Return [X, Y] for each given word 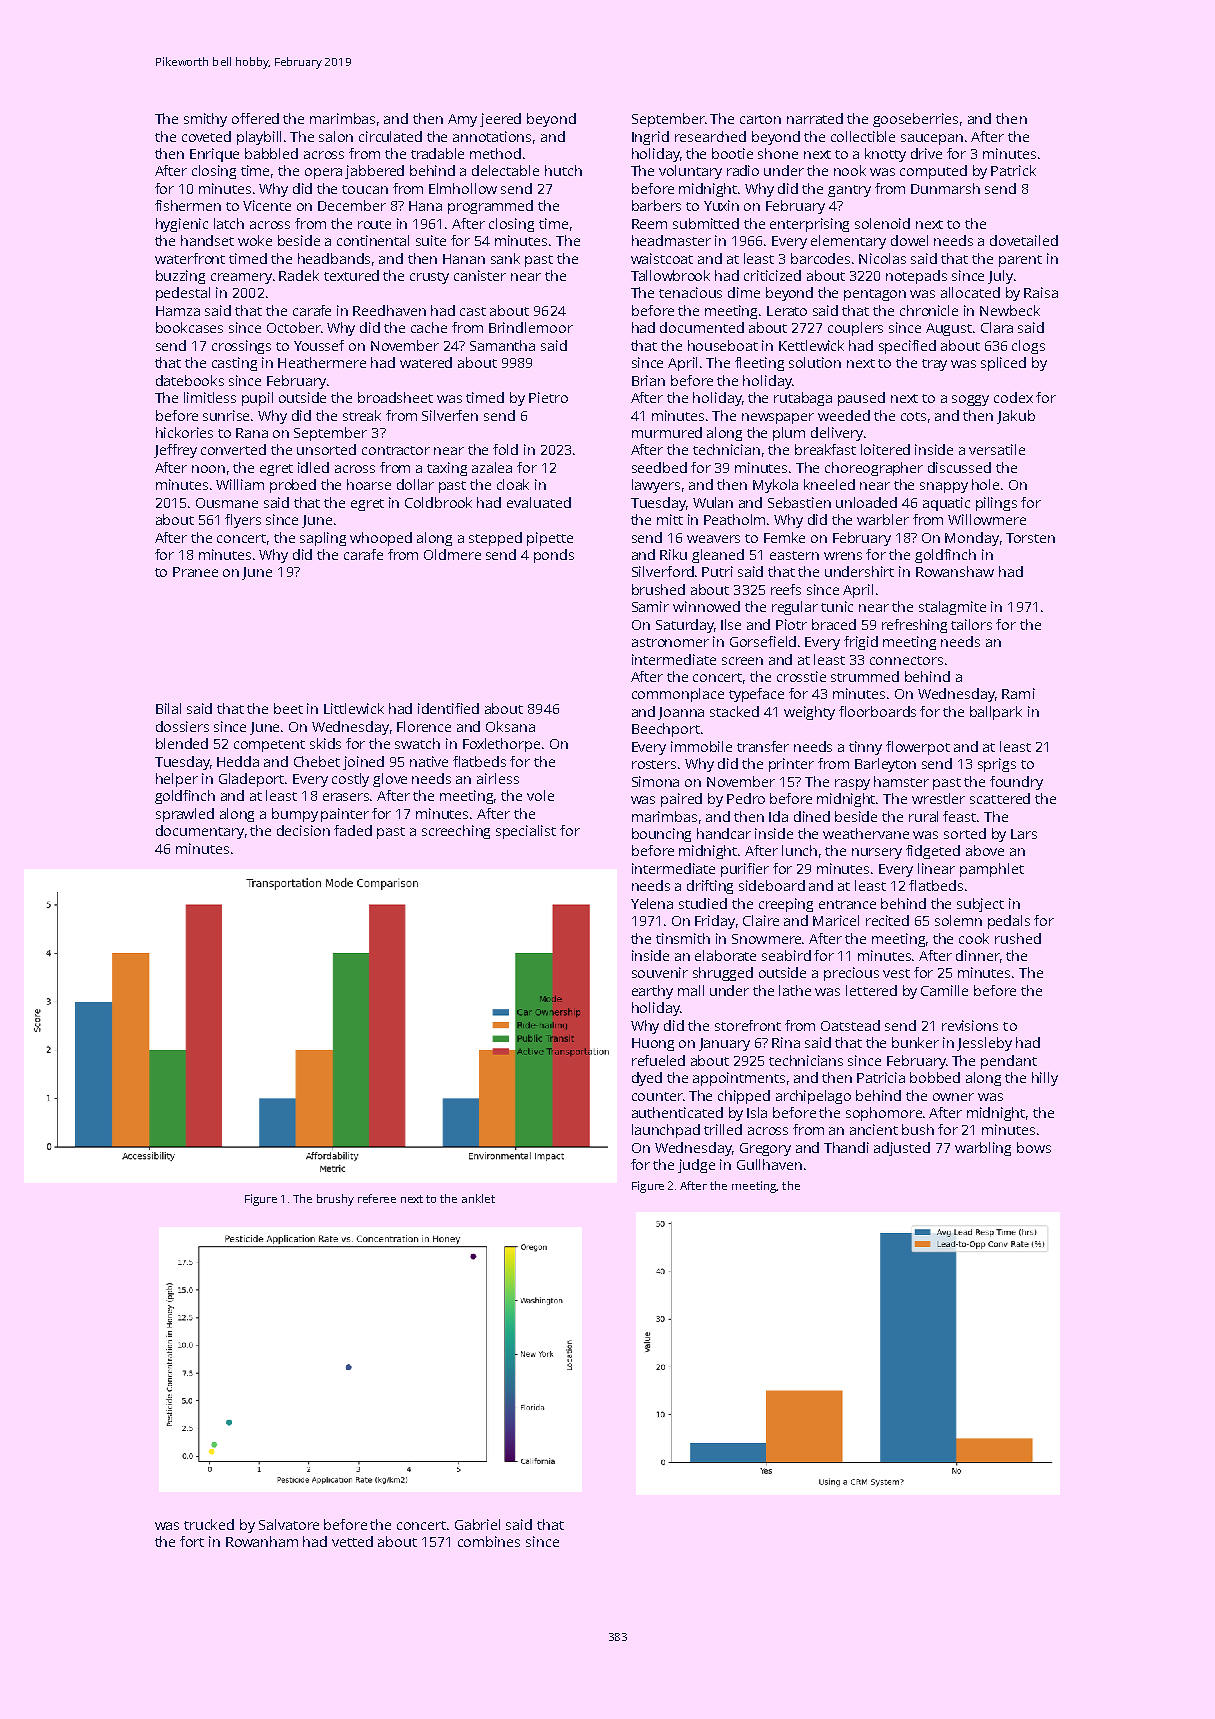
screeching [456, 832]
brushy [335, 1200]
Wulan [713, 502]
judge [696, 1166]
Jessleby [984, 1044]
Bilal [168, 708]
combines [489, 1541]
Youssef [319, 345]
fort [192, 1541]
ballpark [996, 713]
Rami [1018, 693]
